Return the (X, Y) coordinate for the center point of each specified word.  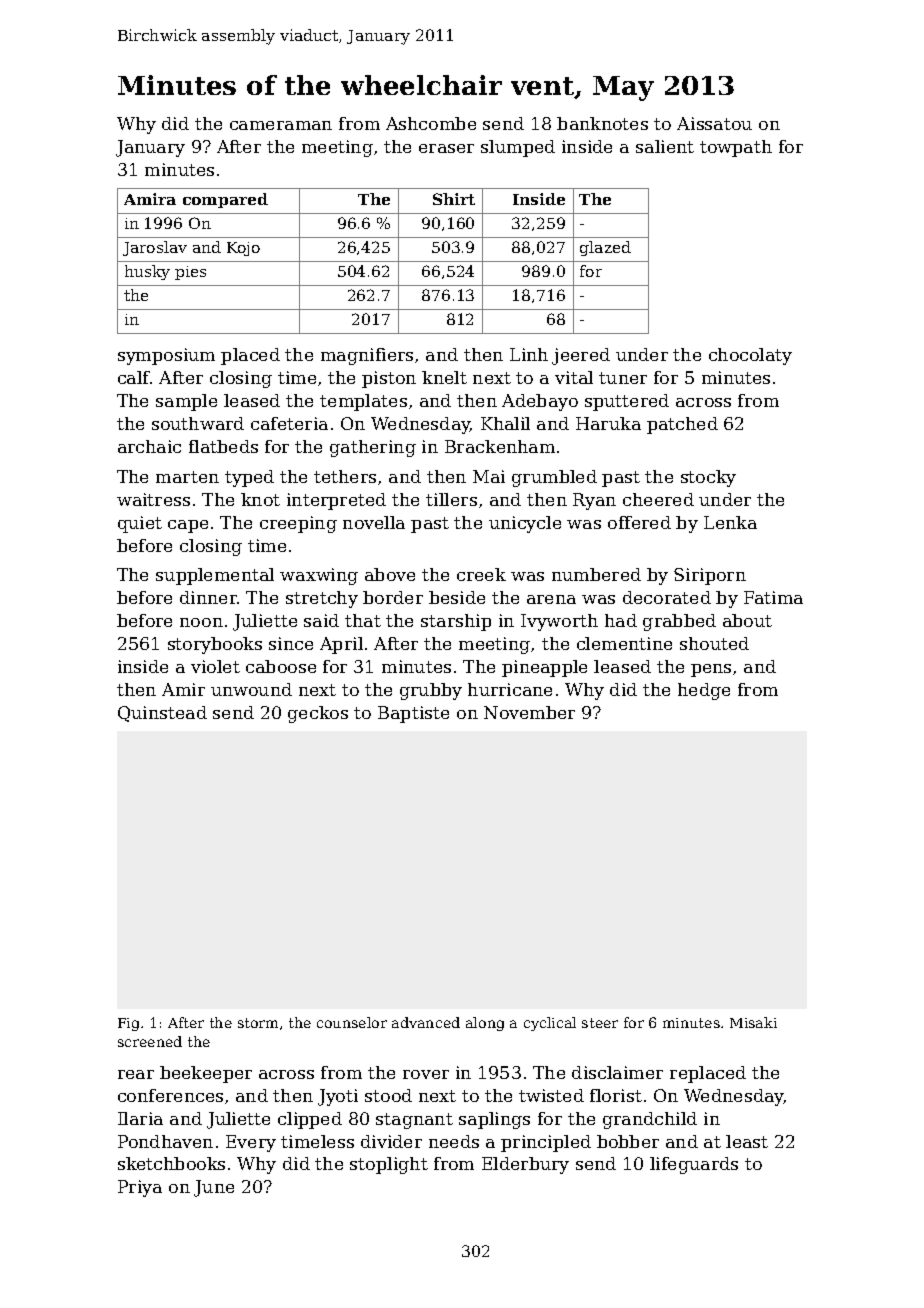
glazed (605, 248)
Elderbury (525, 1165)
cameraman (281, 125)
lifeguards (694, 1165)
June (214, 1188)
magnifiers (367, 356)
